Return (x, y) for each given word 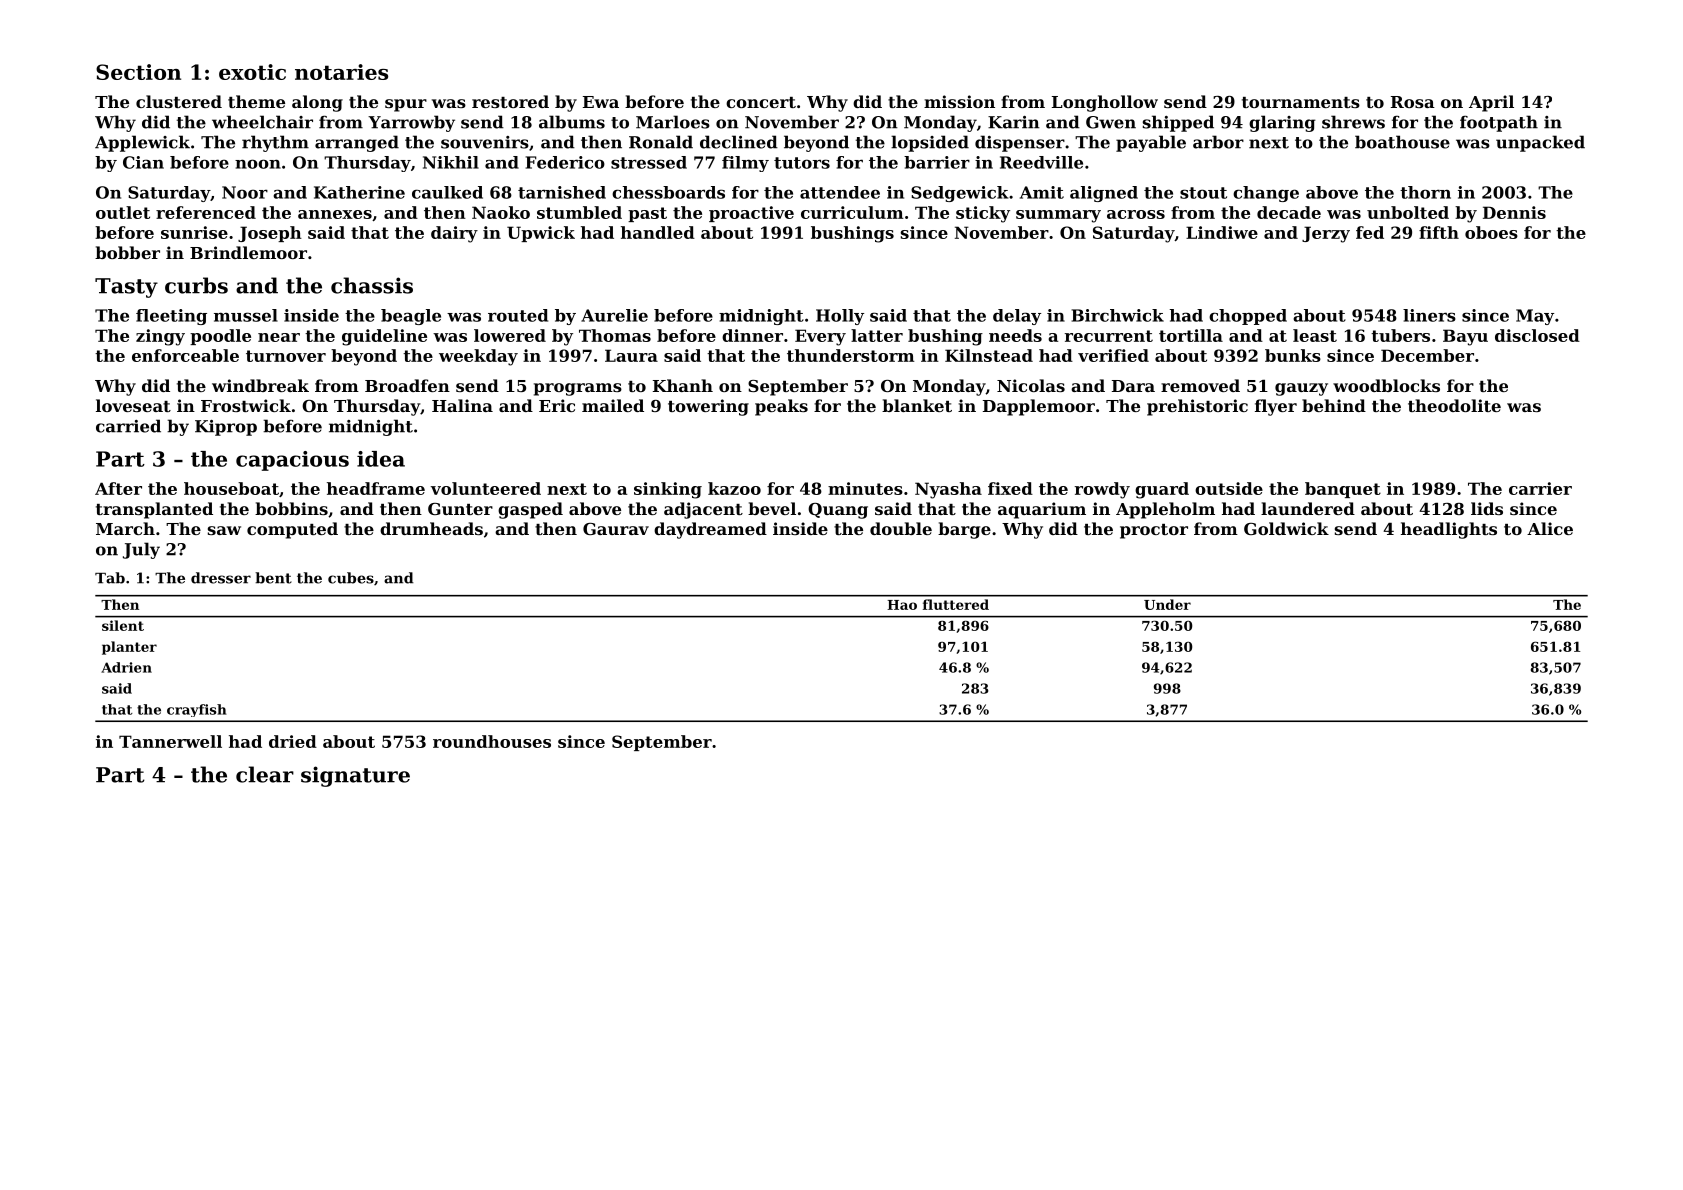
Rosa (1413, 102)
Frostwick (246, 405)
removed (1200, 385)
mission (959, 101)
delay (1017, 317)
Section (138, 72)
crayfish (197, 710)
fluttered (956, 604)
